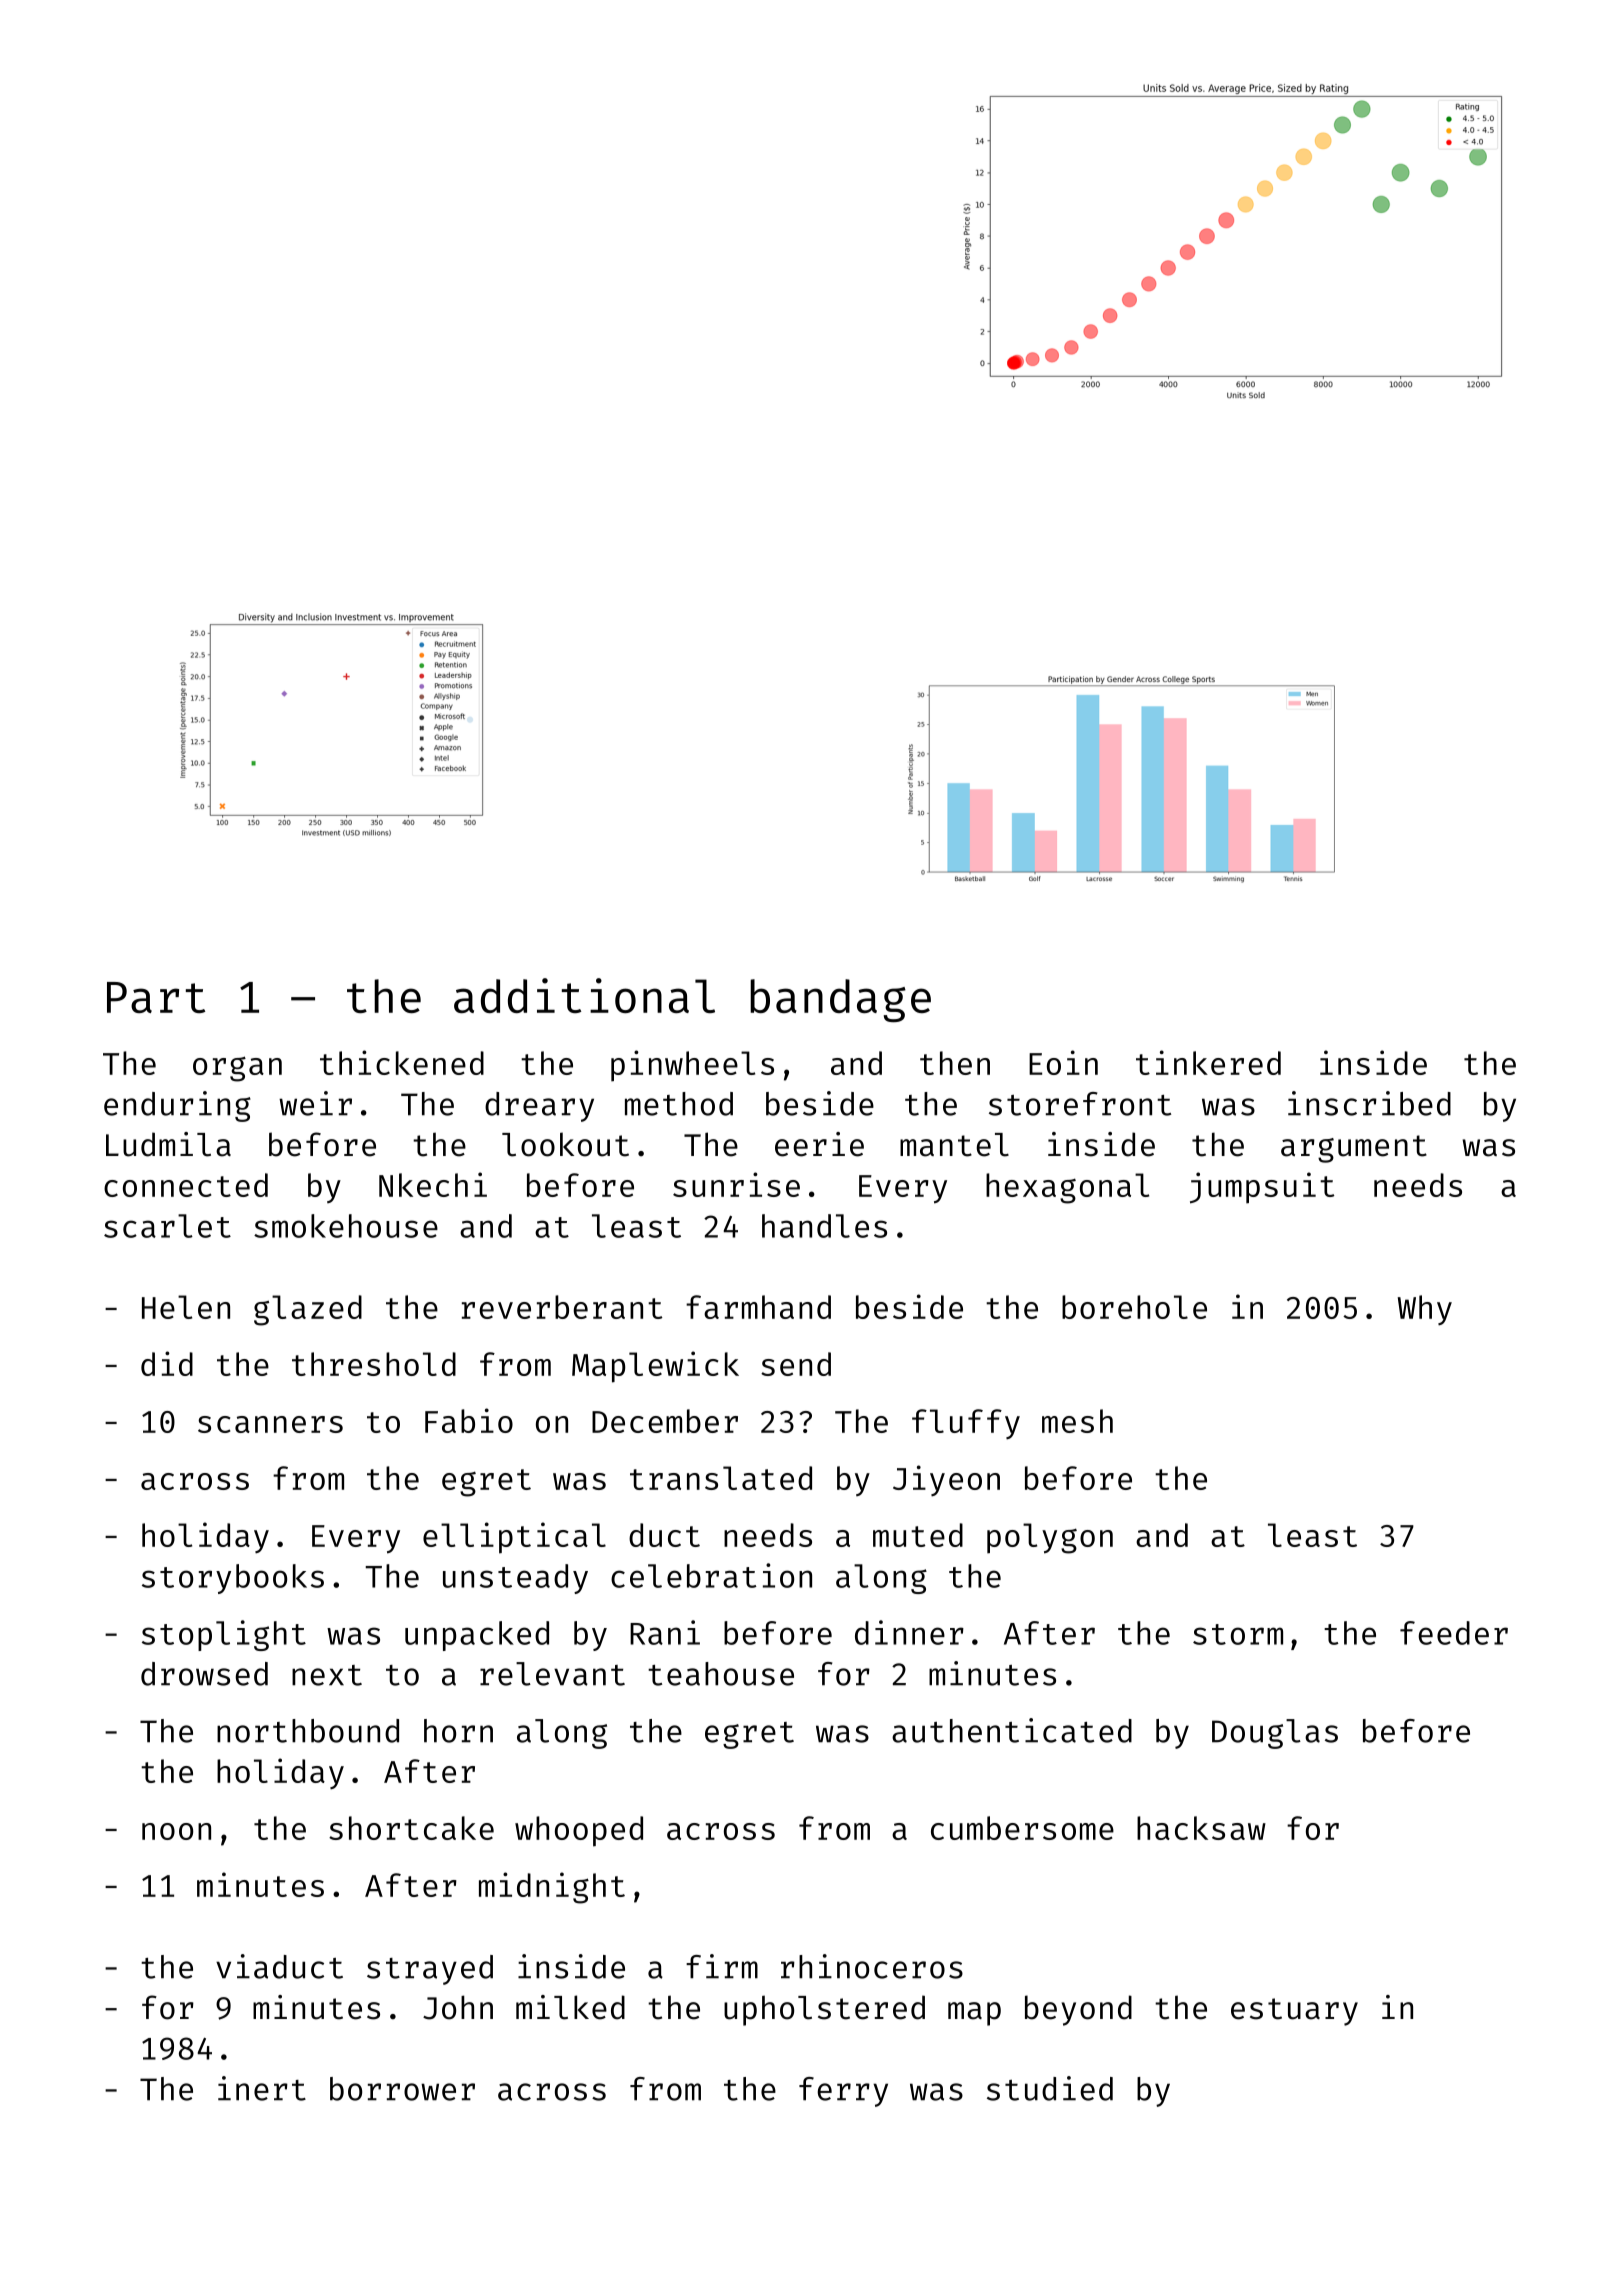 The image size is (1620, 2292). I want to click on next, so click(327, 1675).
